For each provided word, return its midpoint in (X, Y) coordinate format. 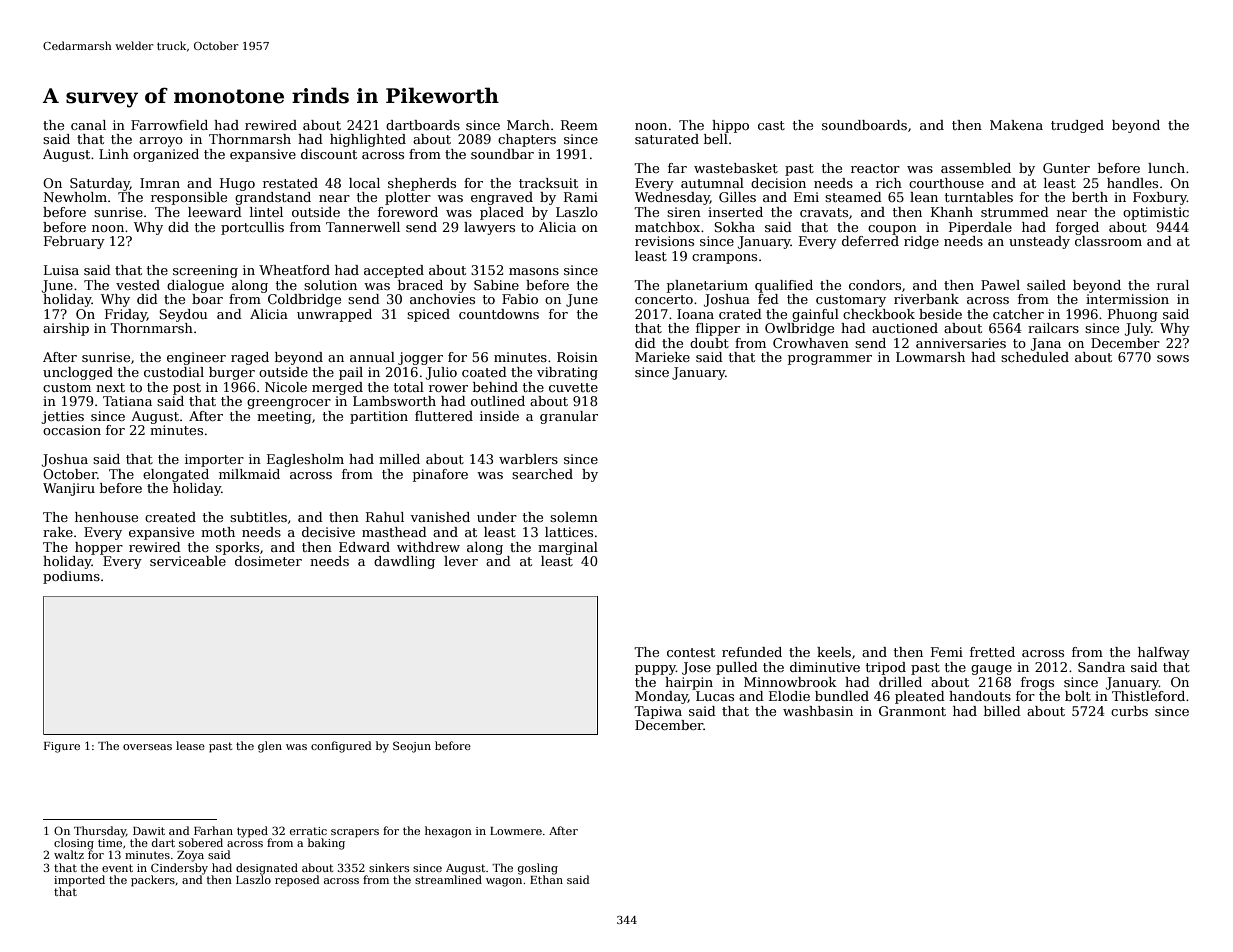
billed (1002, 711)
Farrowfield (169, 125)
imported (79, 881)
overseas (147, 747)
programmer (830, 360)
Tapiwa (658, 712)
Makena (1016, 125)
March (528, 125)
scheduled (1035, 357)
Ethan (546, 879)
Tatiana (127, 401)
